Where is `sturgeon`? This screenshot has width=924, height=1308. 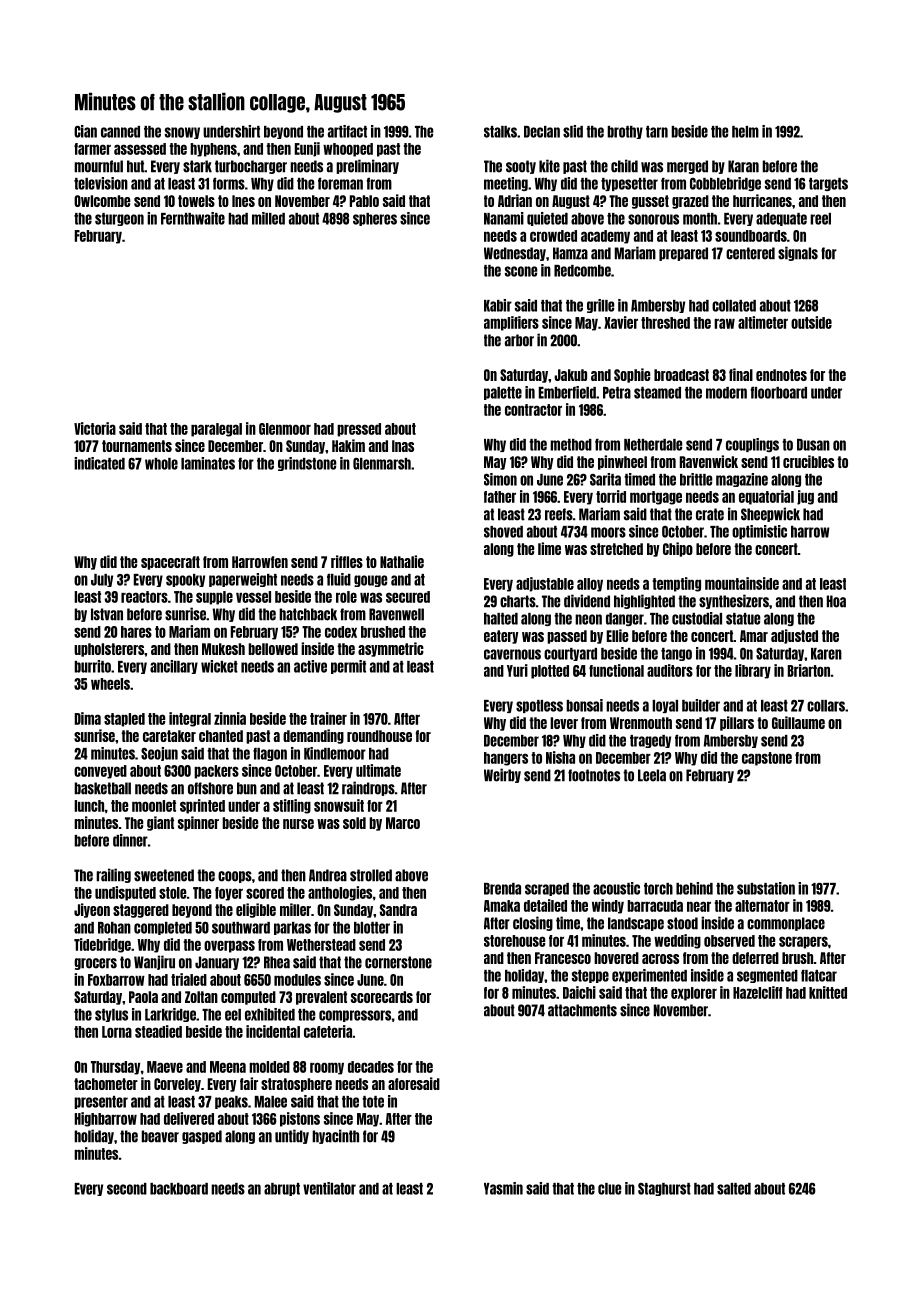
sturgeon is located at coordinates (119, 219).
